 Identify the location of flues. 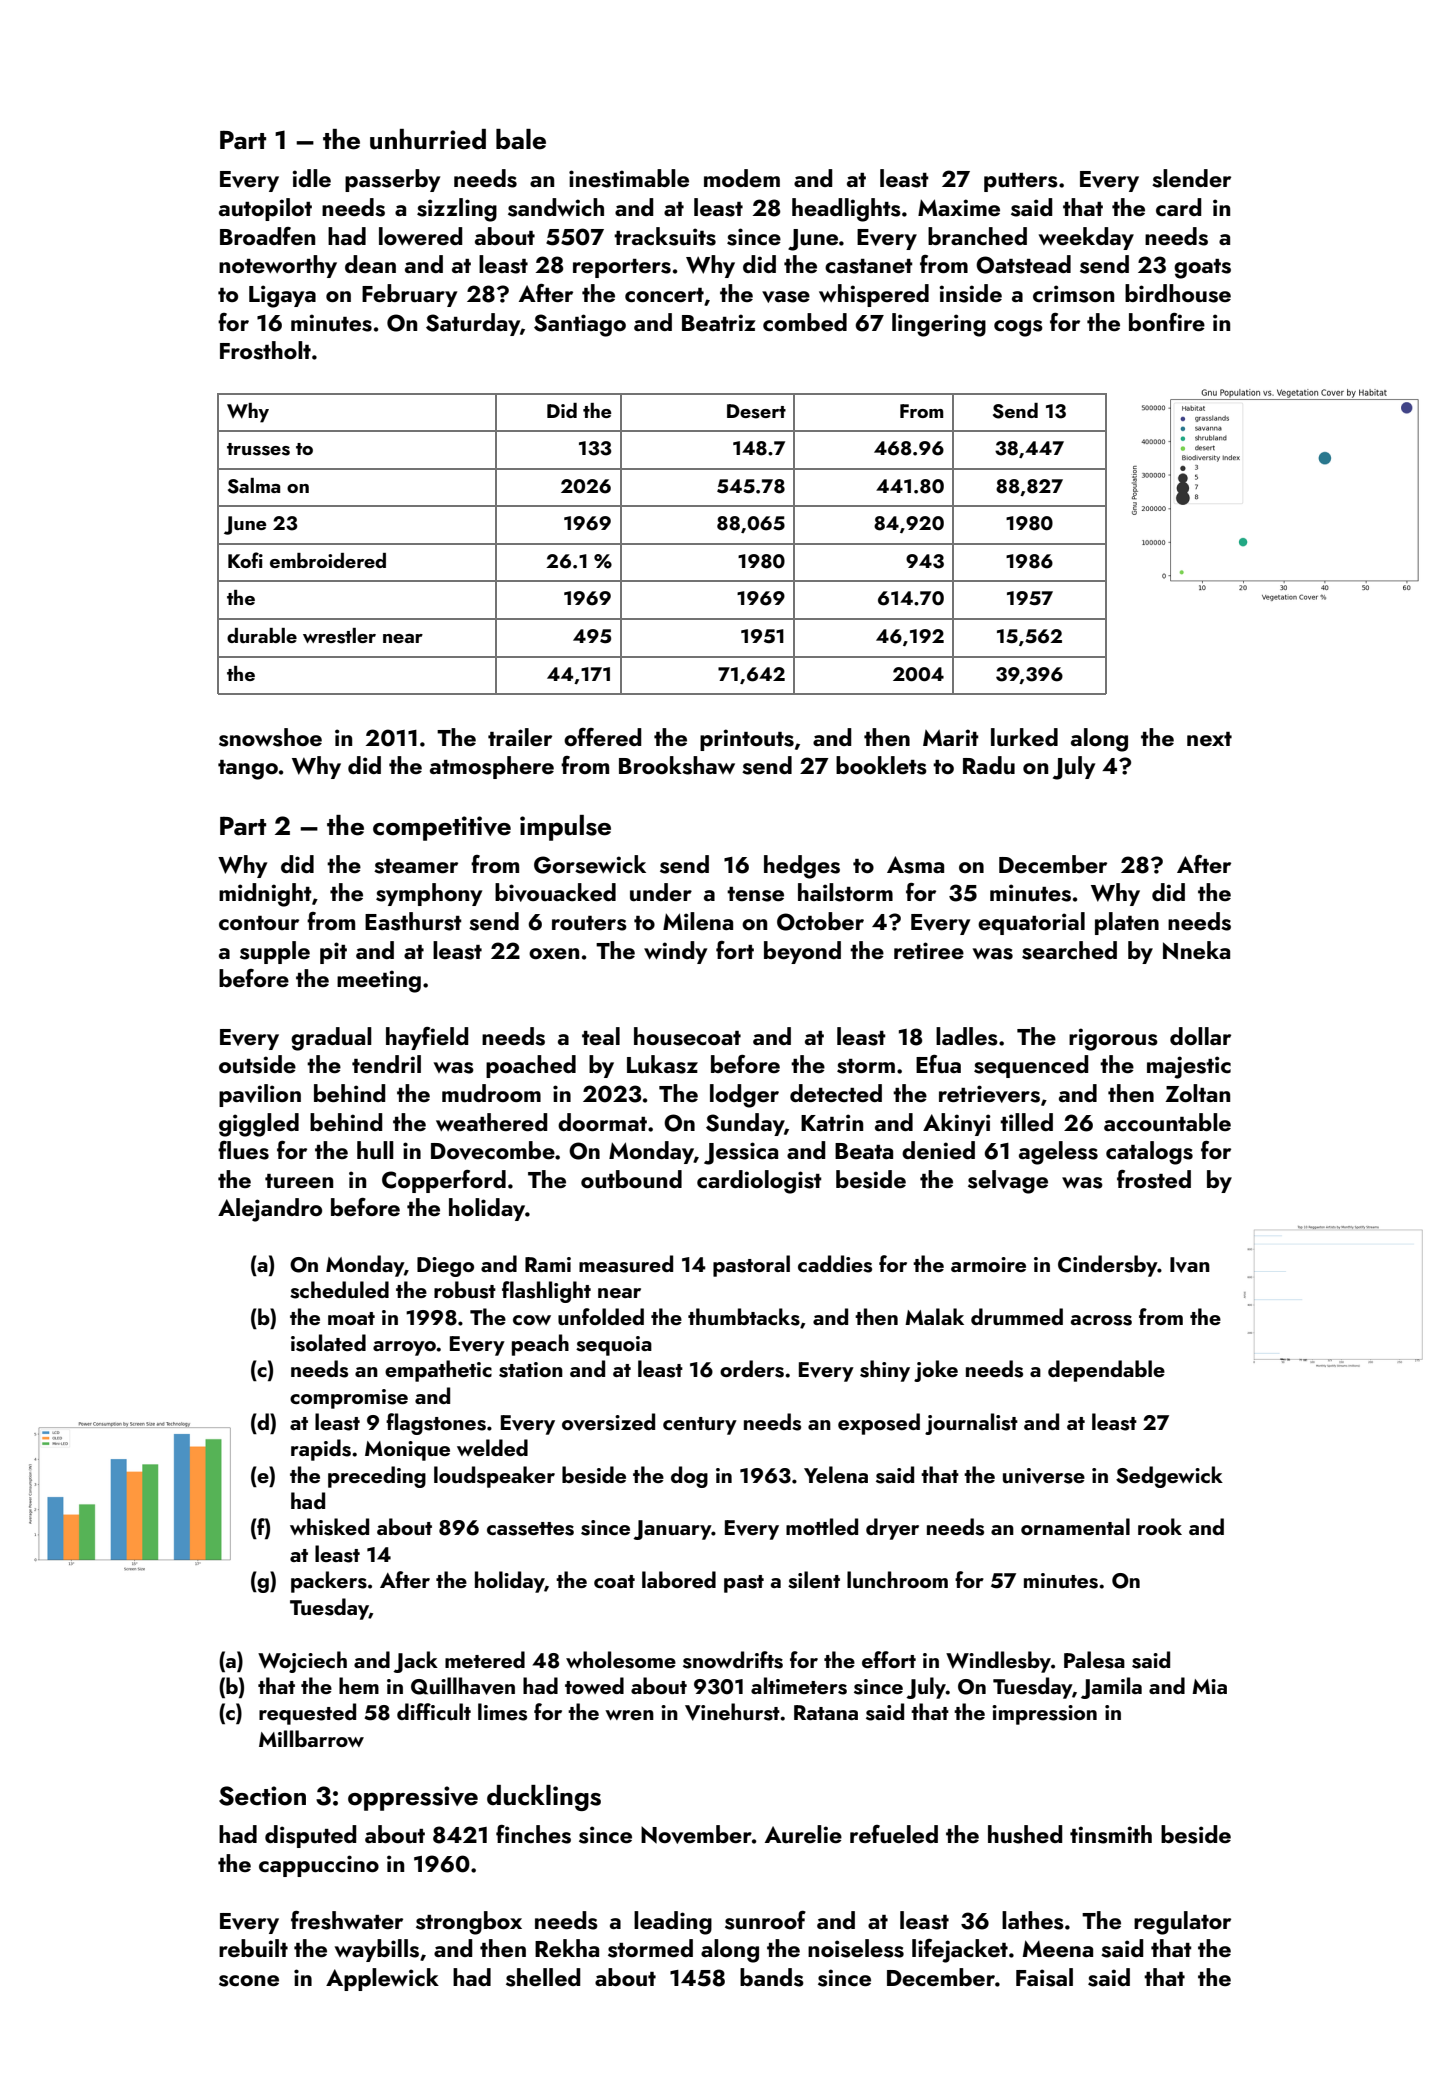
(243, 1150).
